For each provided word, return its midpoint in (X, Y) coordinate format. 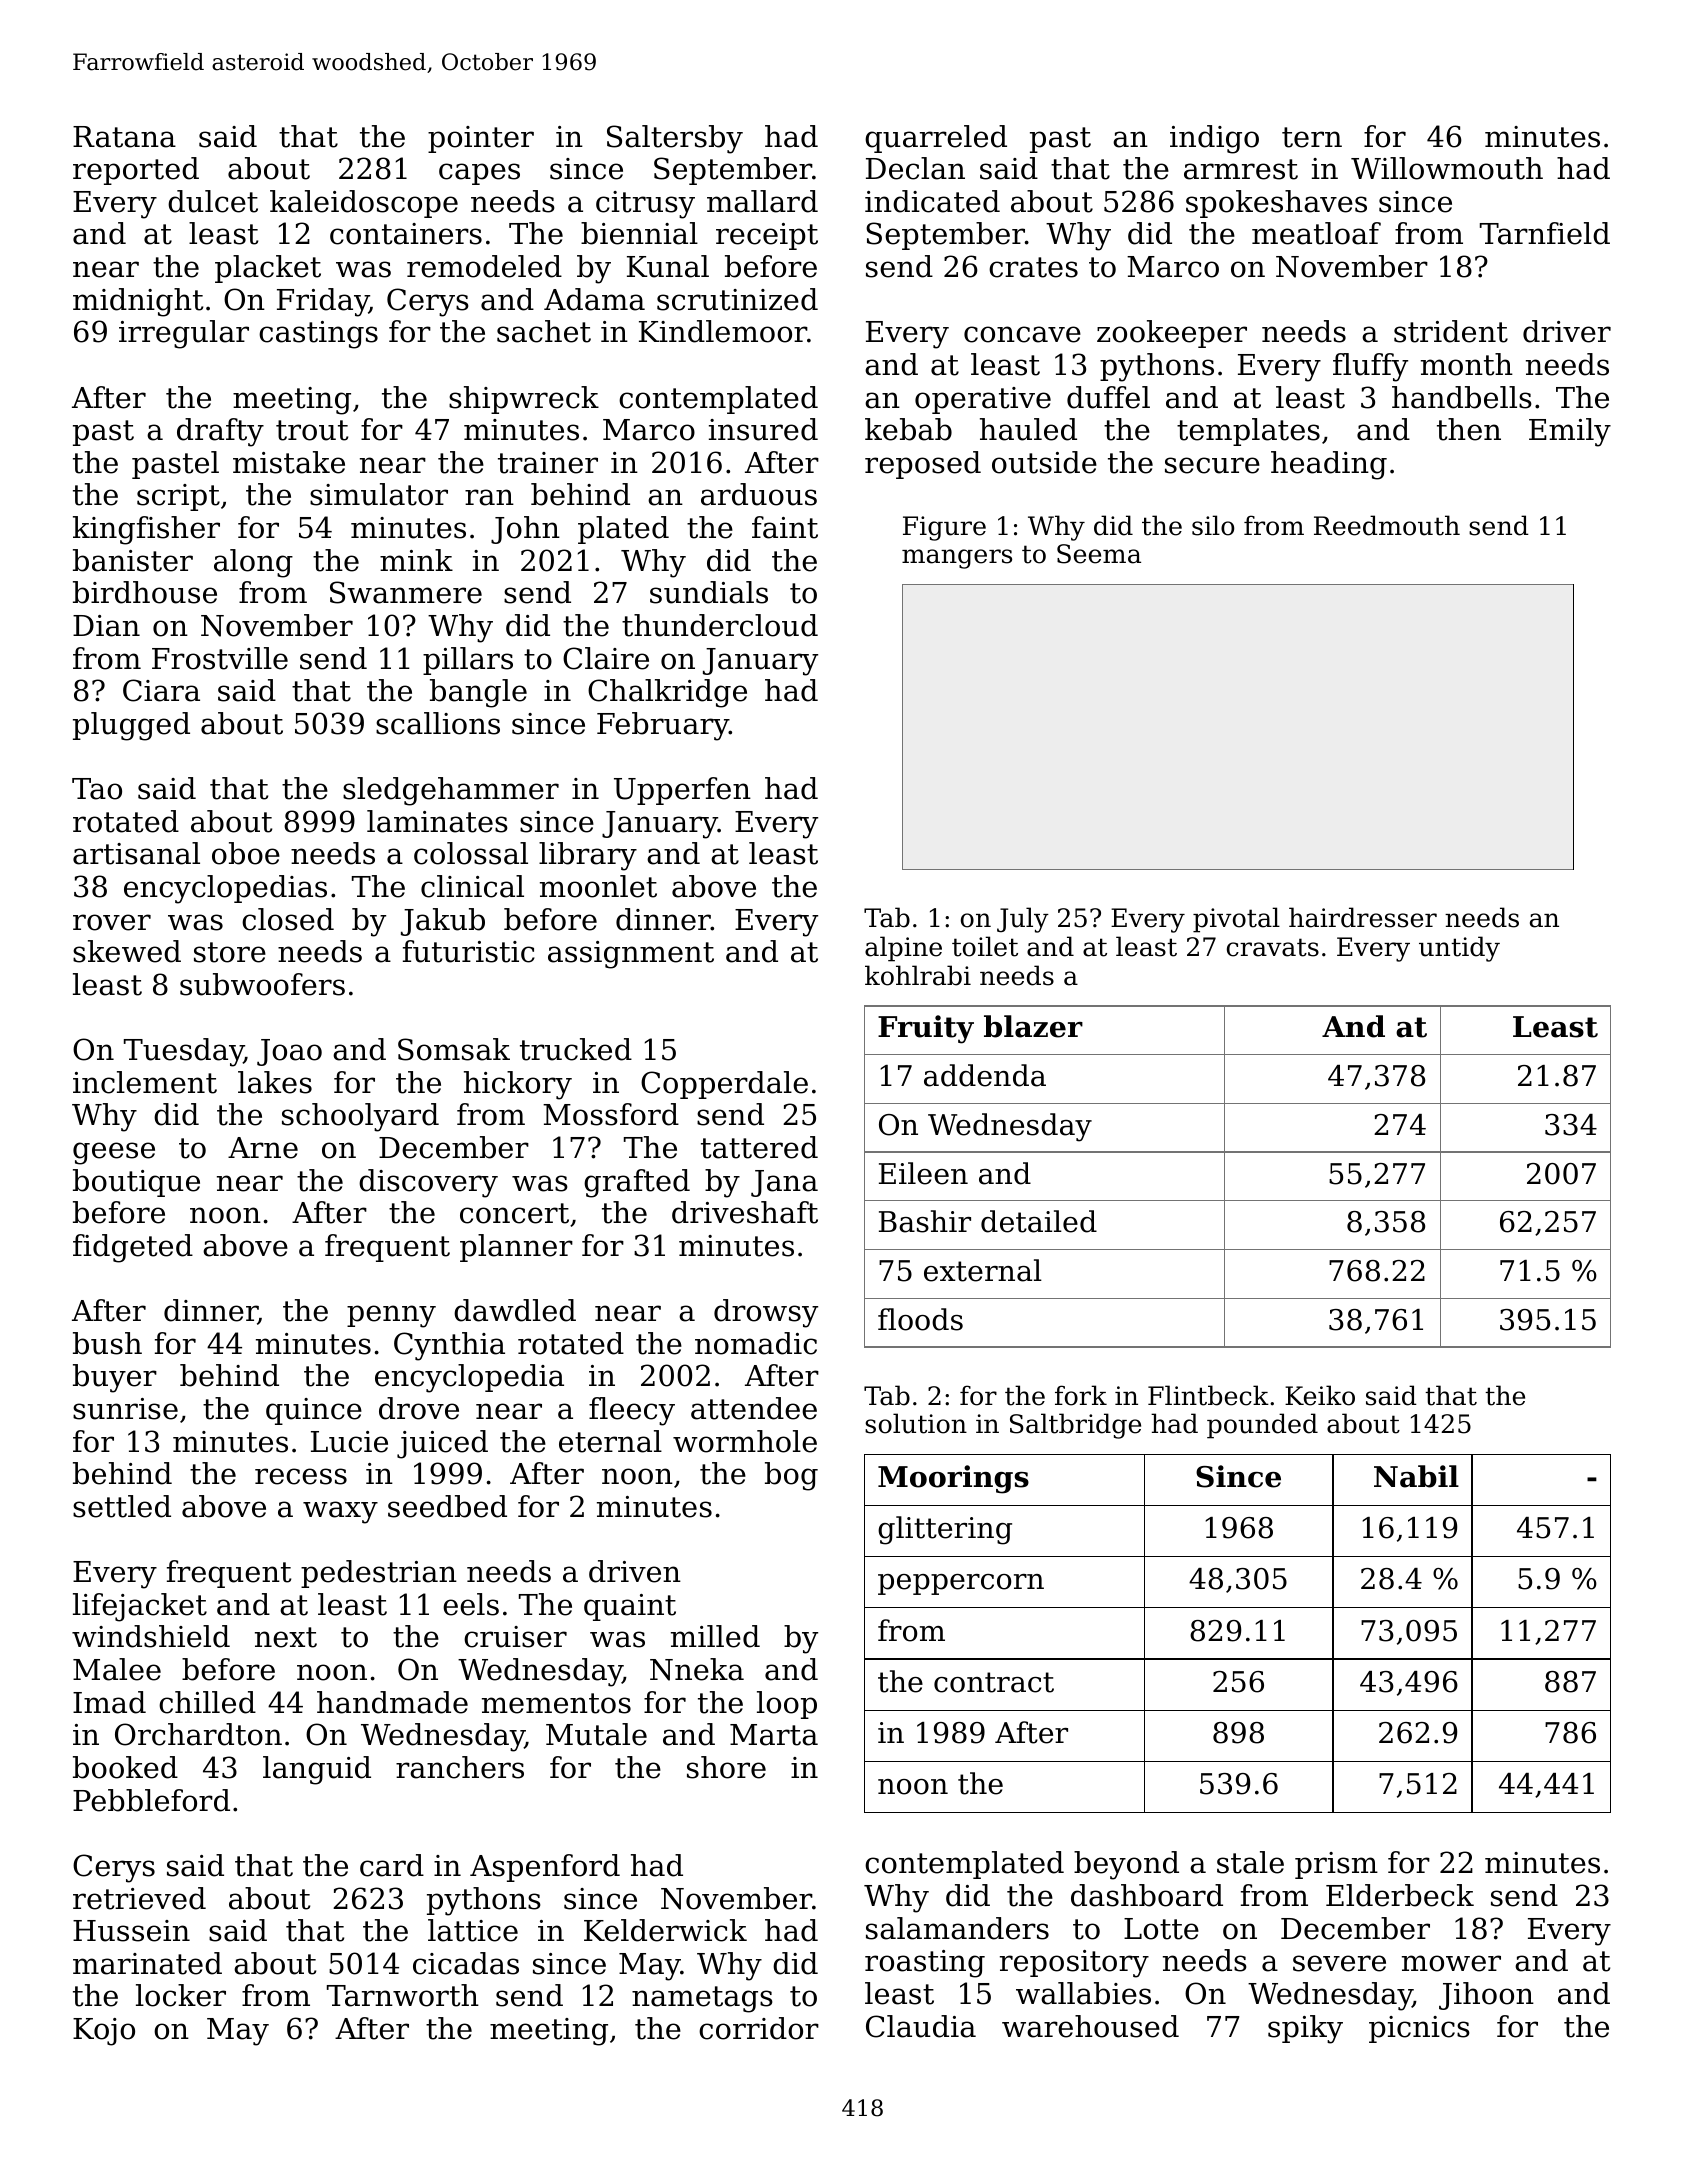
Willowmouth (1447, 168)
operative (983, 400)
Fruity (926, 1029)
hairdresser (1363, 917)
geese (114, 1153)
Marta (774, 1735)
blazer (1033, 1026)
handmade (392, 1702)
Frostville (220, 658)
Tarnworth (403, 1995)
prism (1336, 1865)
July (1023, 920)
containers (406, 234)
